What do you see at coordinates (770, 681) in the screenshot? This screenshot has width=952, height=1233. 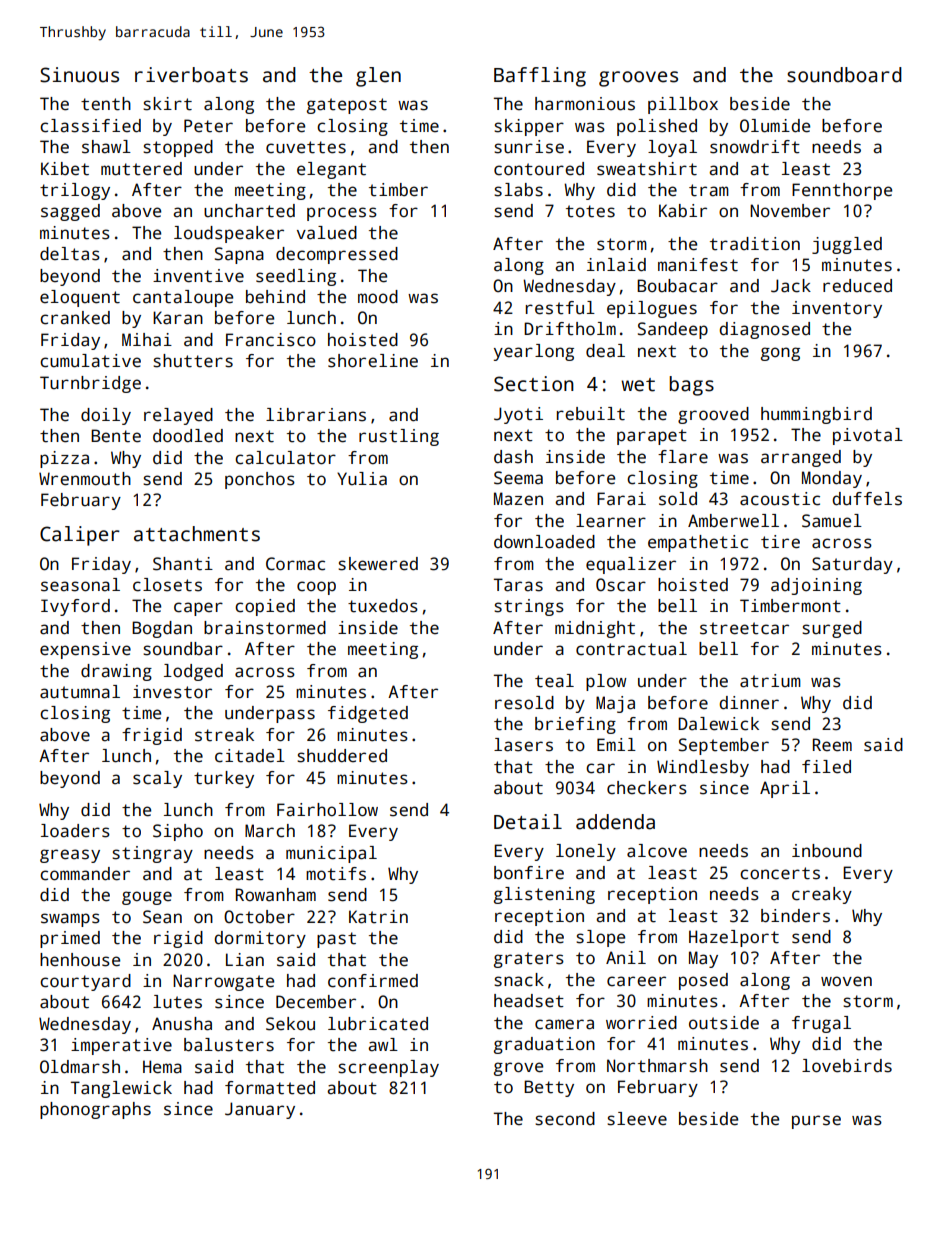 I see `atrium` at bounding box center [770, 681].
